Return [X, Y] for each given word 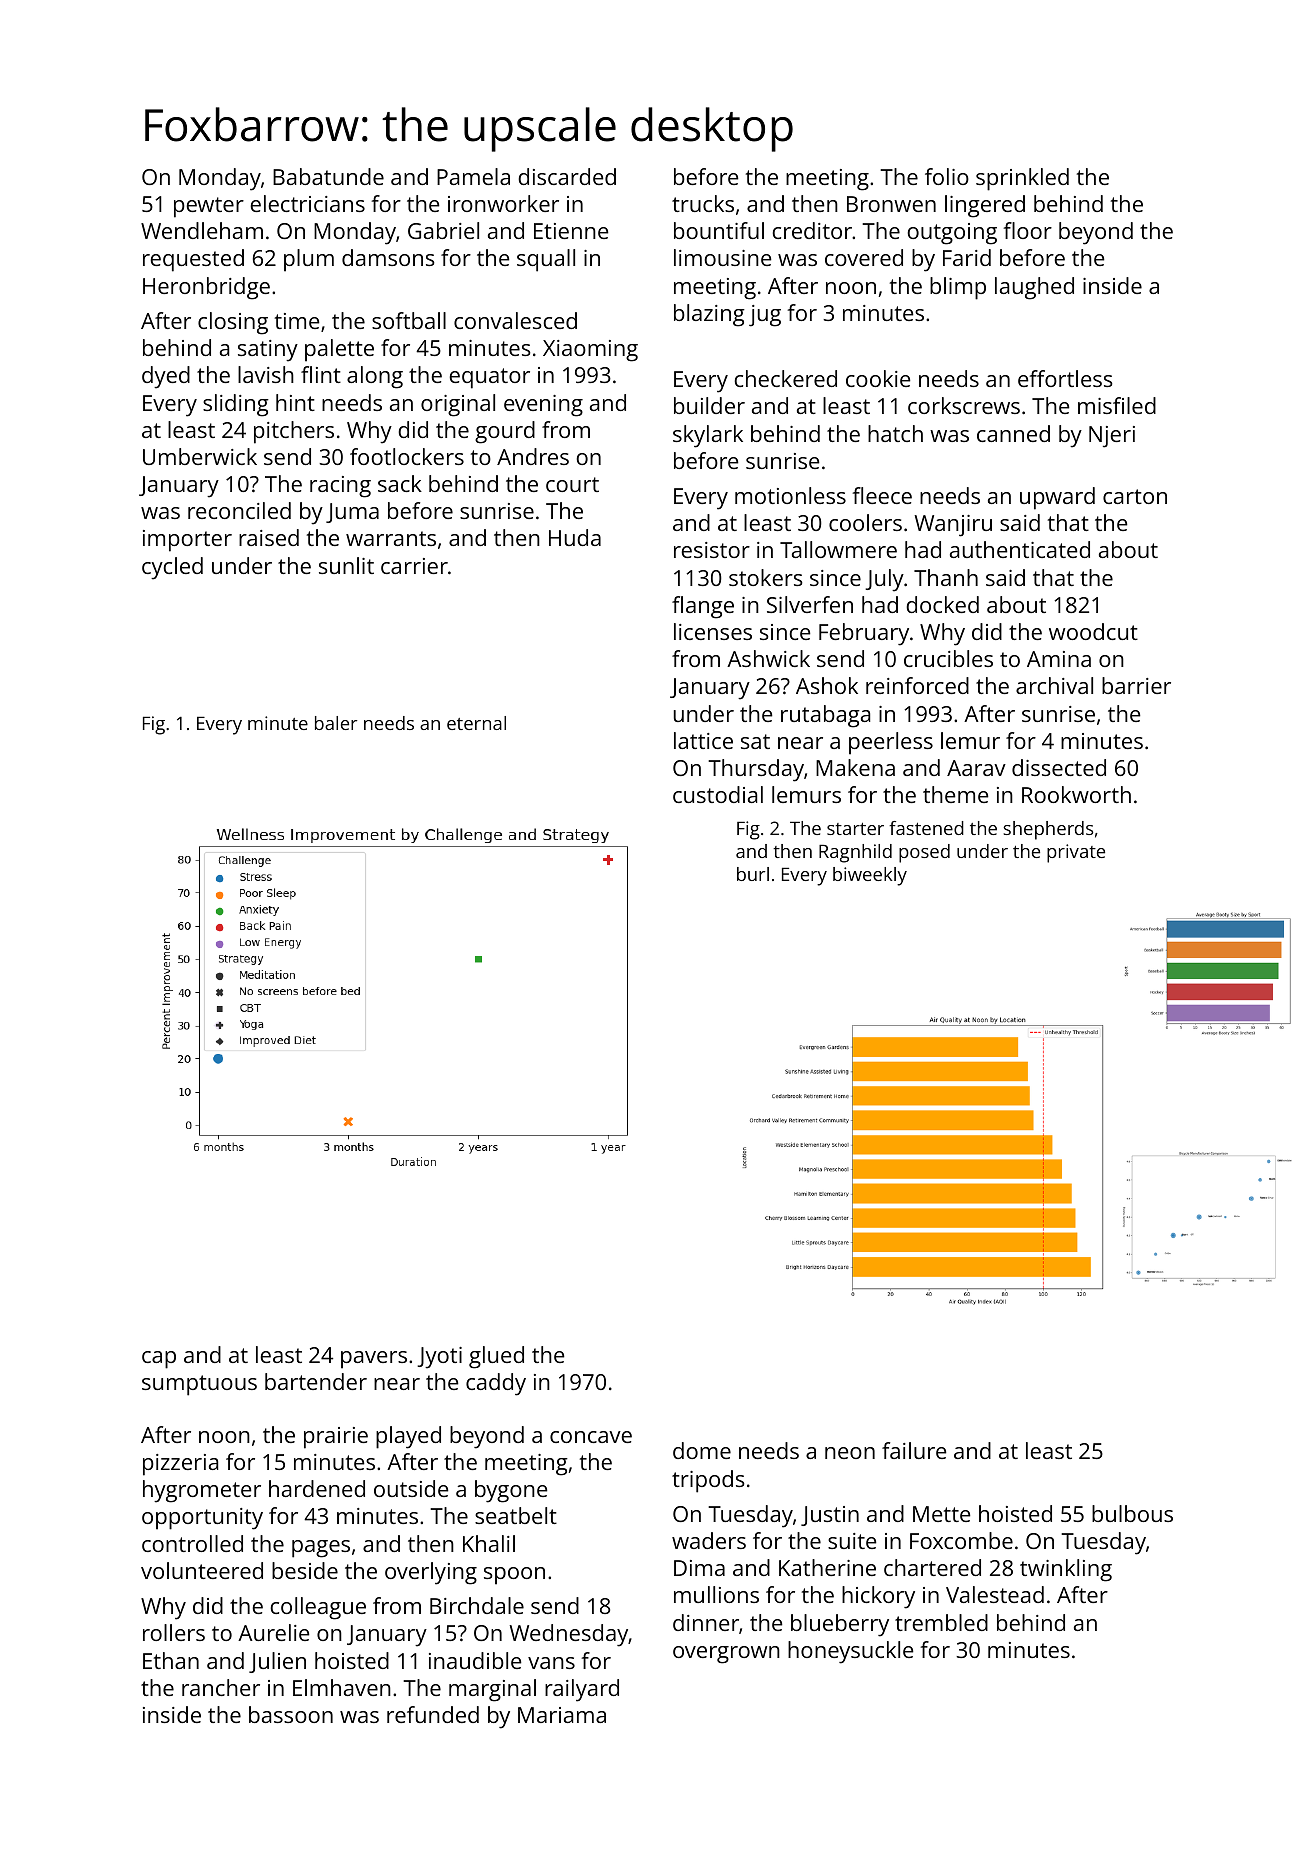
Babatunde [328, 176]
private [1076, 853]
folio [947, 176]
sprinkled [1022, 179]
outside [411, 1488]
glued [496, 1357]
